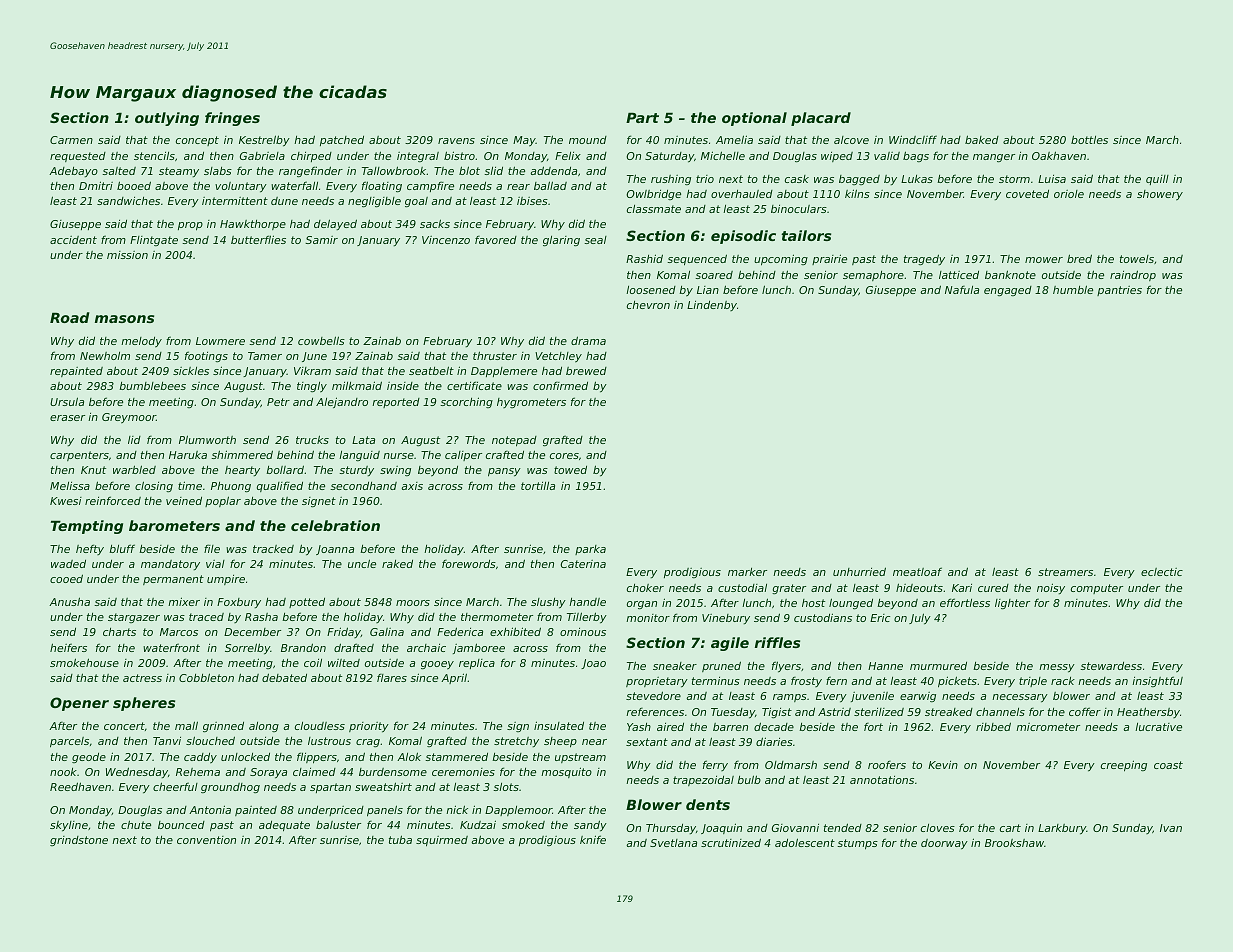  Describe the element at coordinates (554, 170) in the screenshot. I see `addenda` at that location.
